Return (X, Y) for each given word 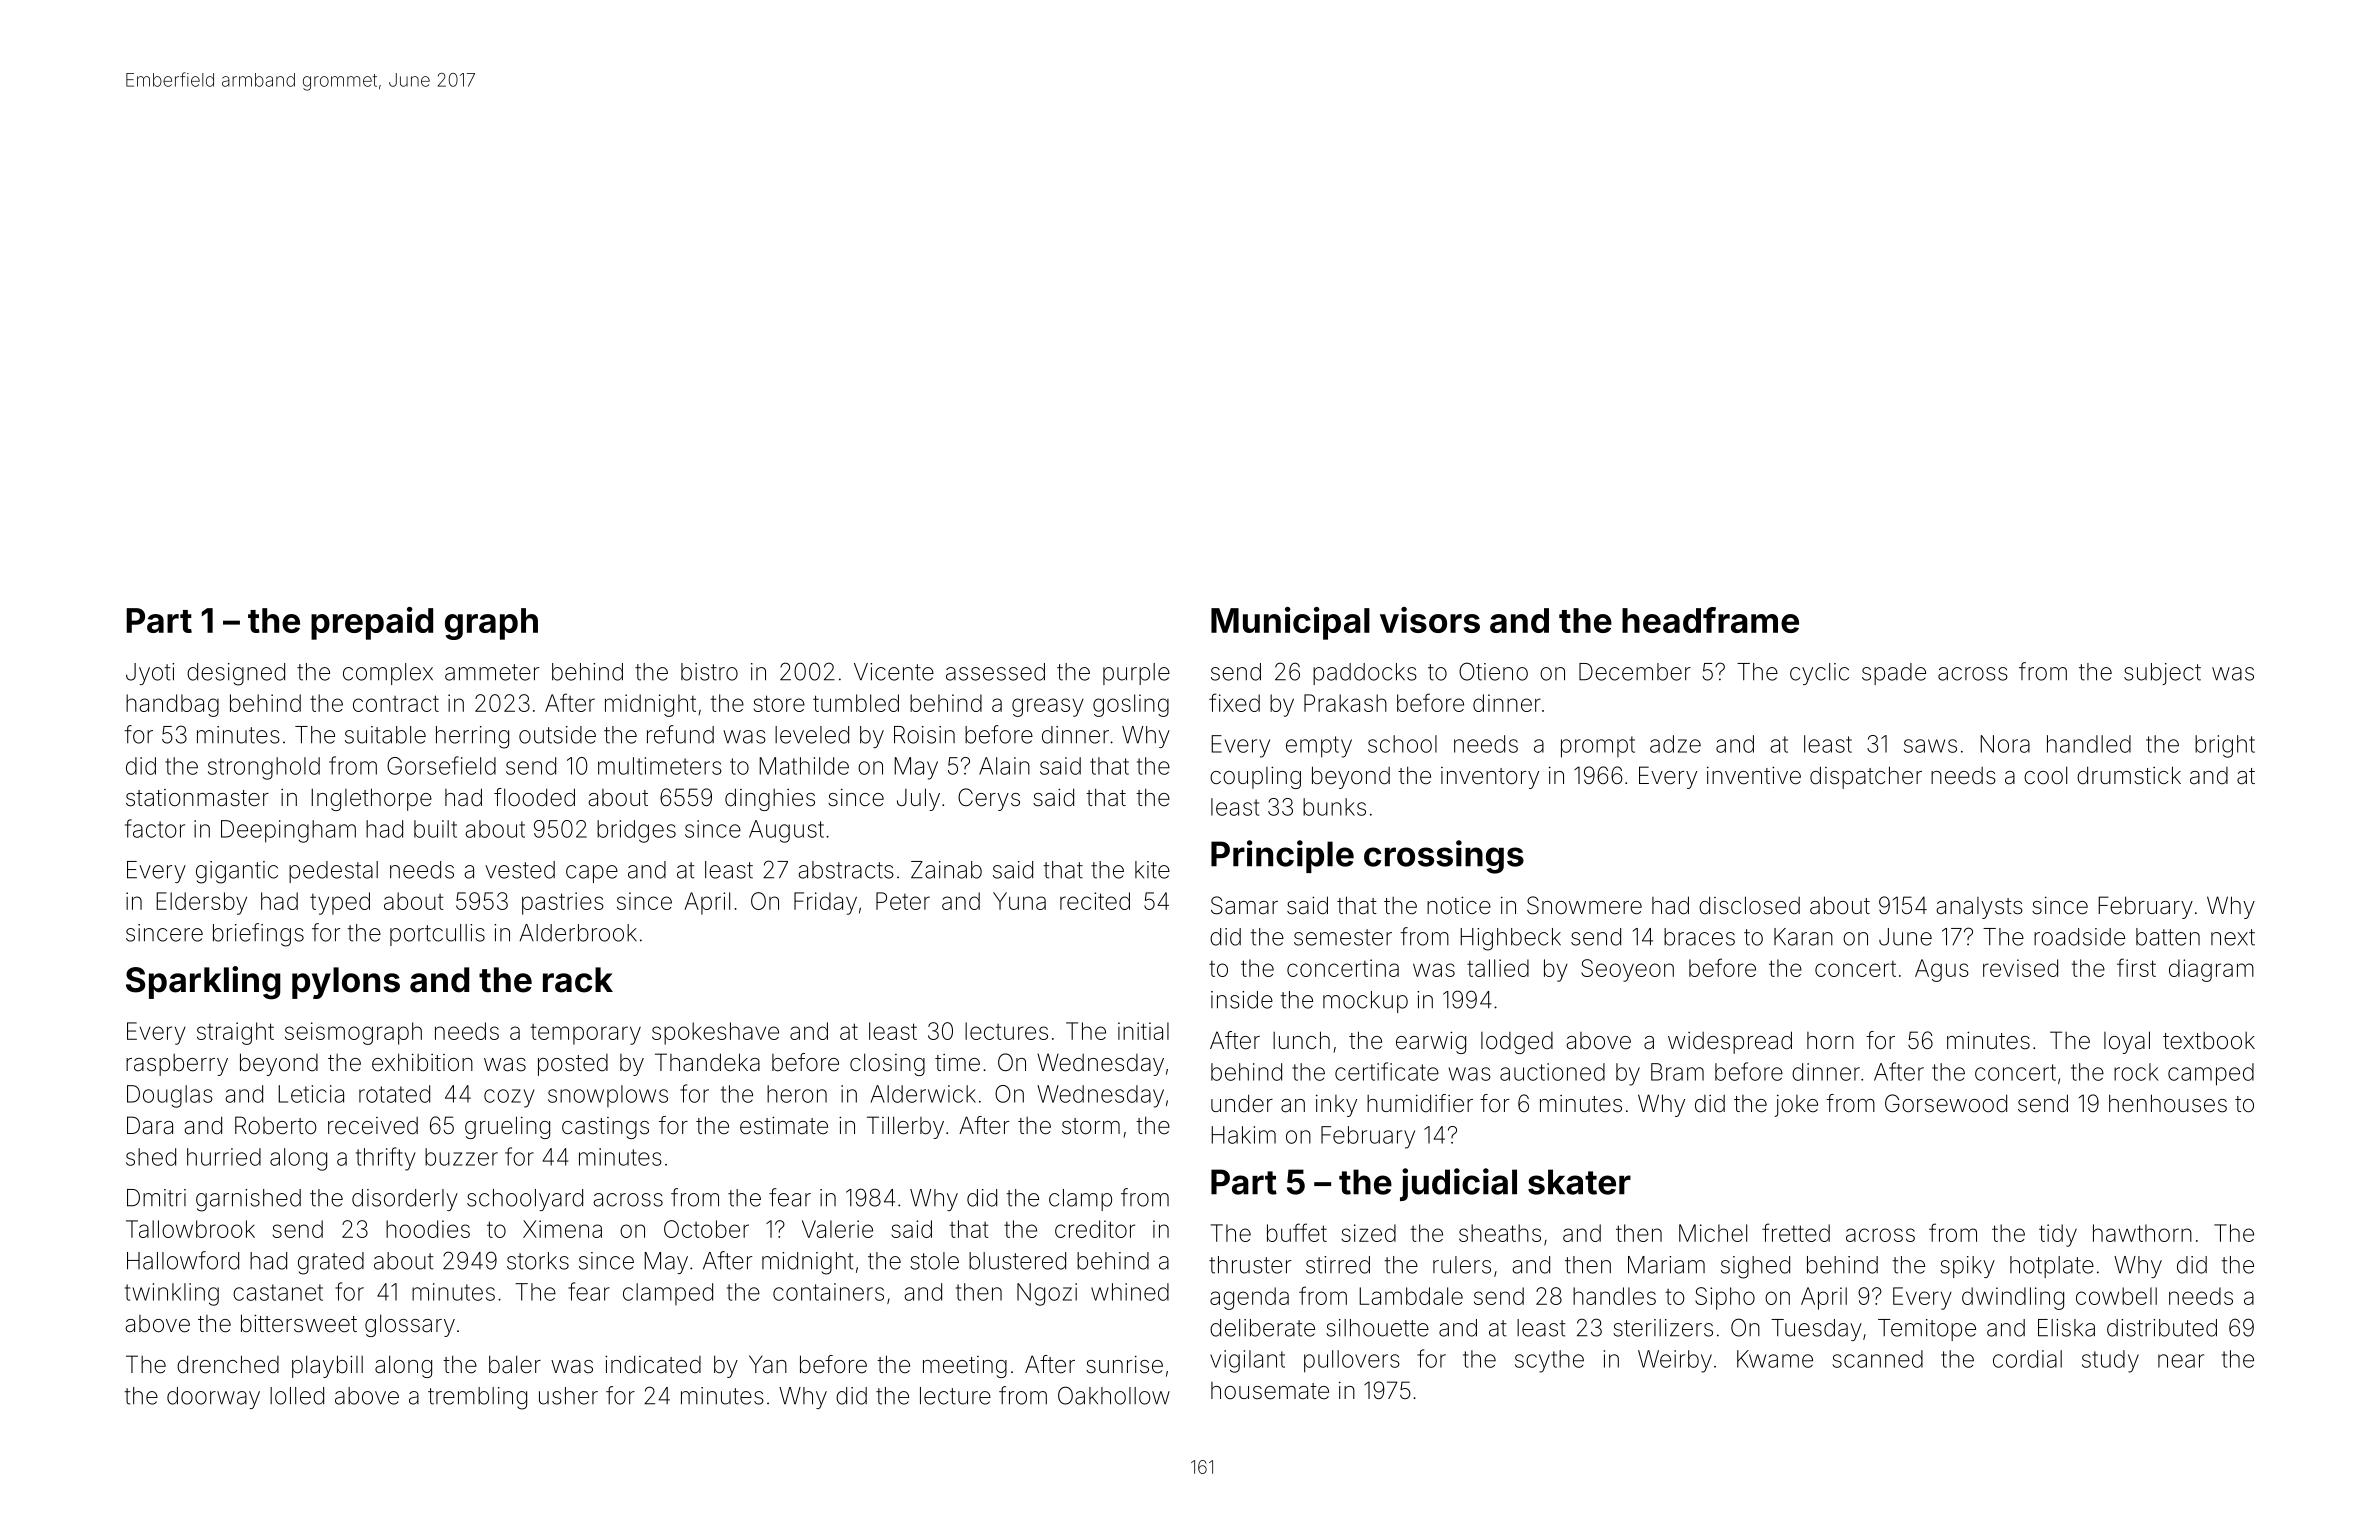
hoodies (428, 1229)
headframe (1710, 620)
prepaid (372, 623)
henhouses (2168, 1103)
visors (1430, 620)
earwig (1431, 1042)
